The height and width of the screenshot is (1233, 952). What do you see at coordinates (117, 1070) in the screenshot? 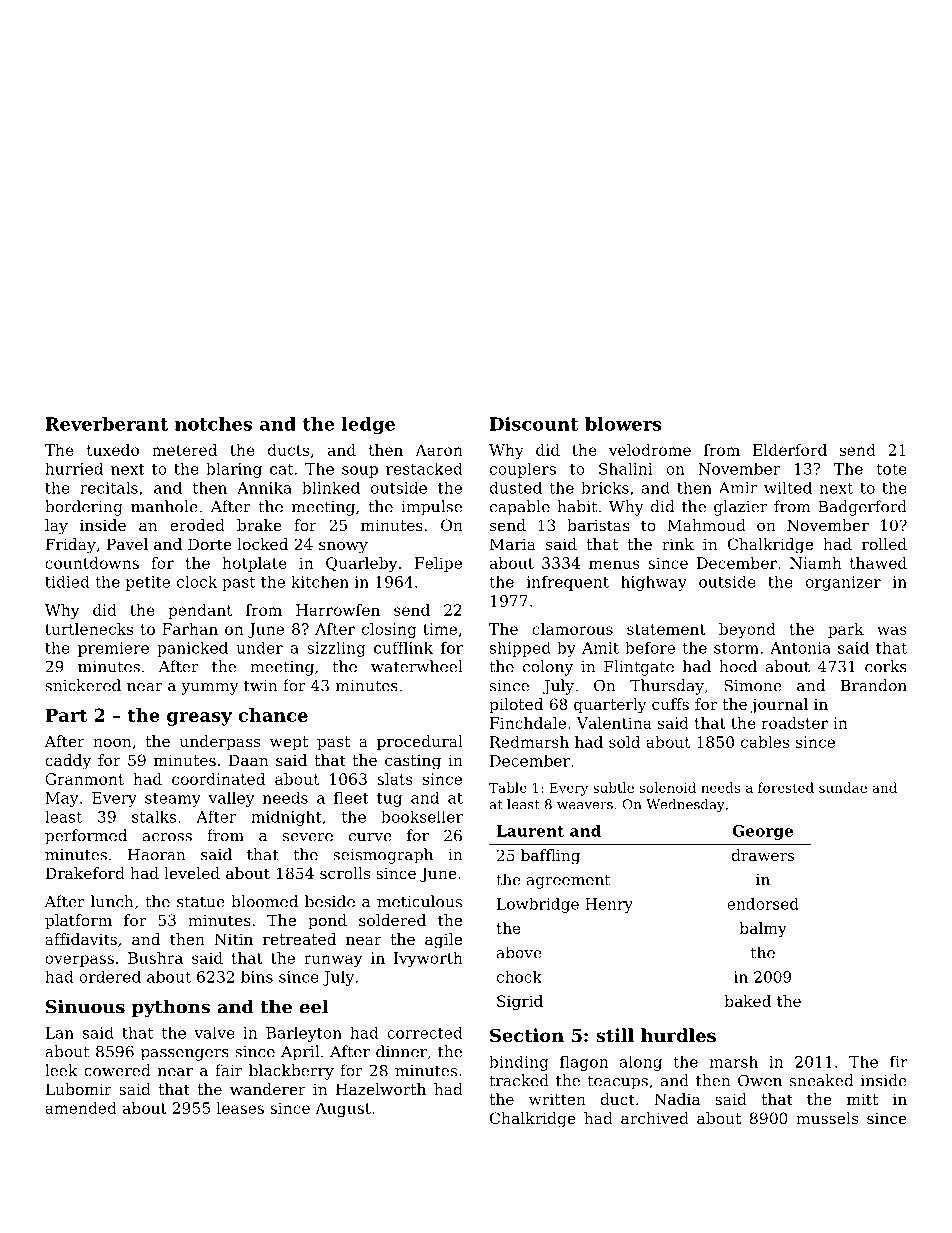
I see `cowered` at bounding box center [117, 1070].
